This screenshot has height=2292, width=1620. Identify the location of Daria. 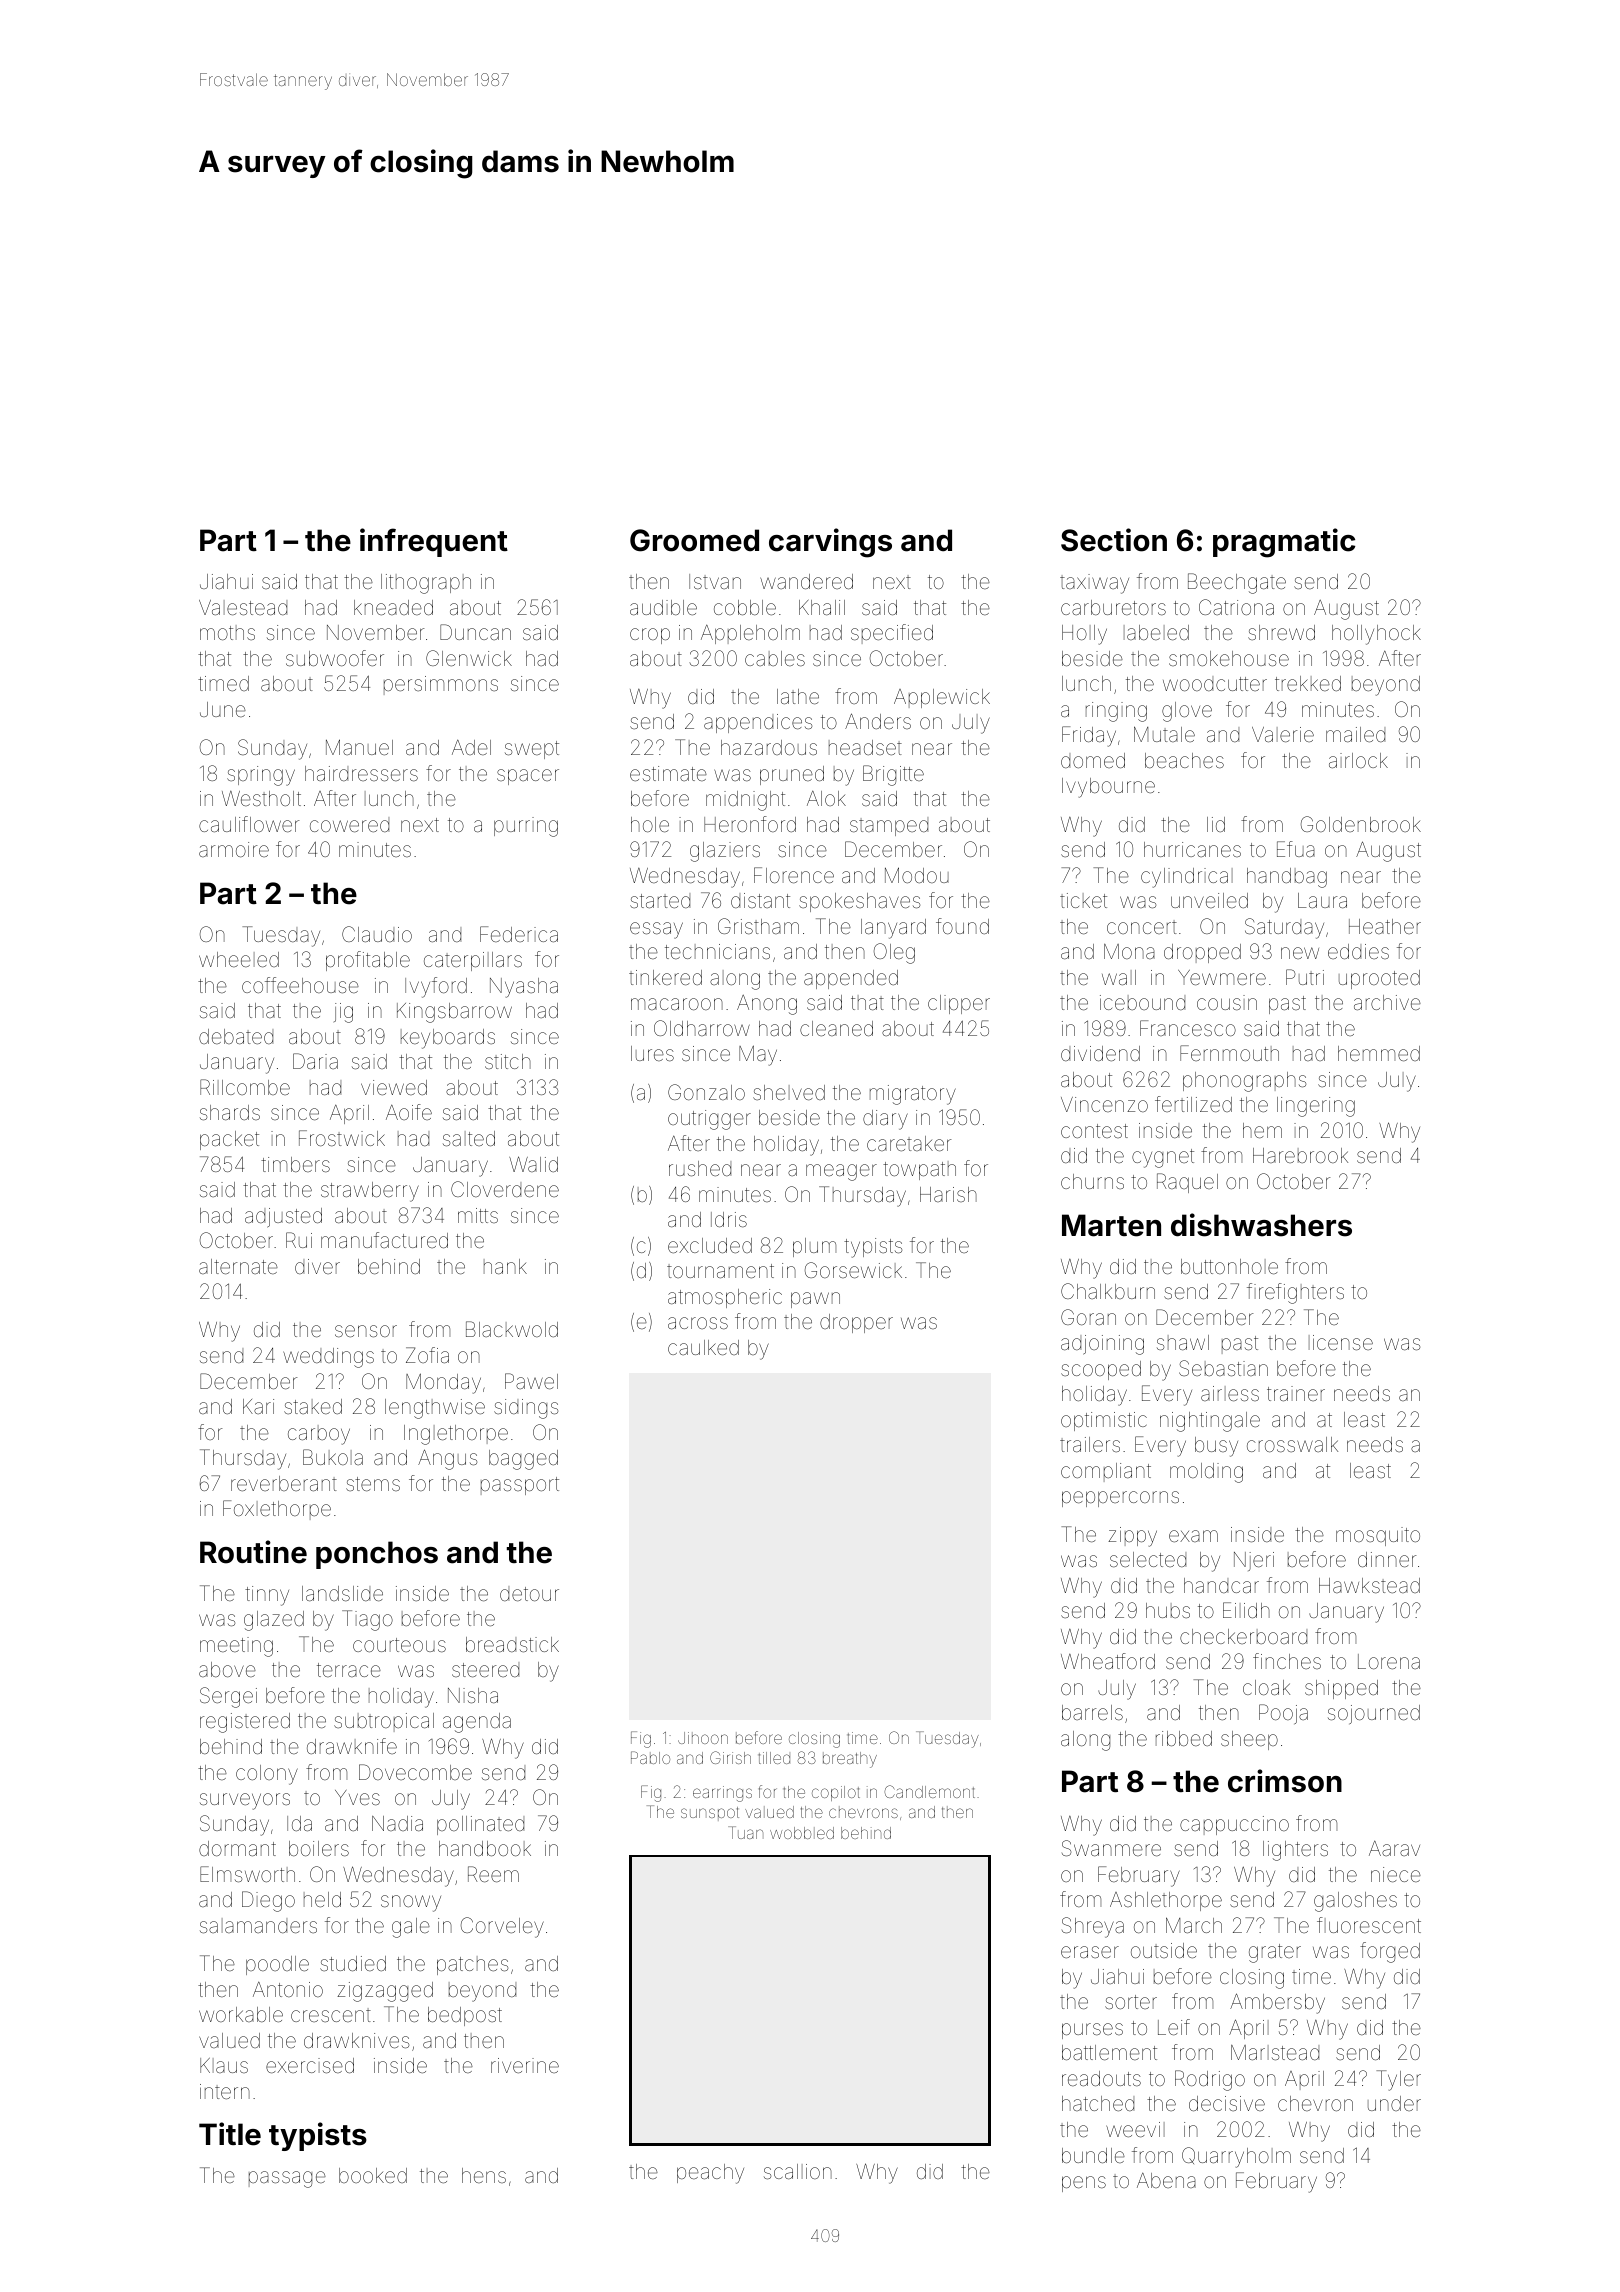
(315, 1061).
